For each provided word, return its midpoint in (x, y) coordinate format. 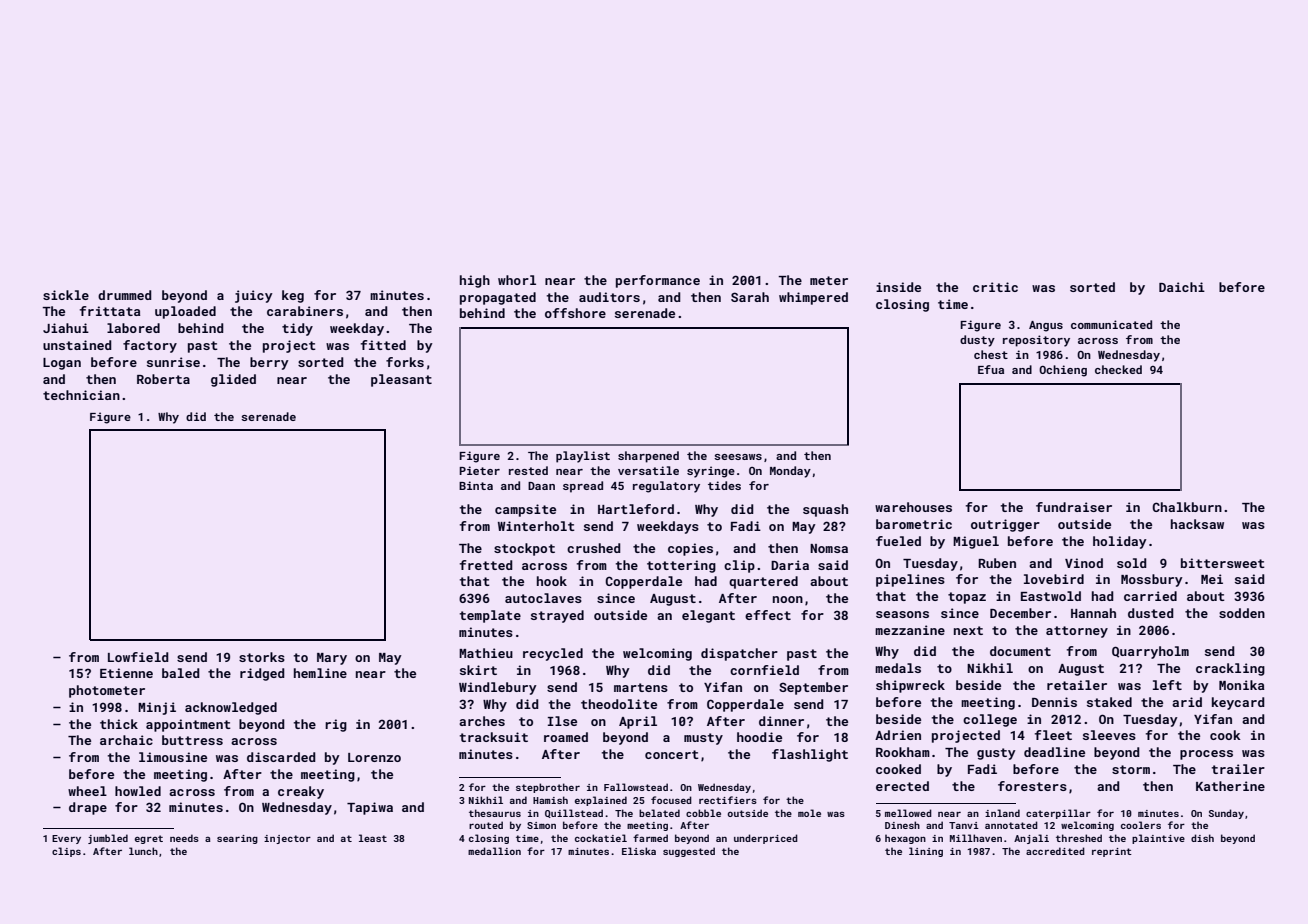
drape (88, 808)
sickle (66, 295)
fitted (383, 345)
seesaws (738, 457)
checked (1118, 369)
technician (81, 395)
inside (898, 287)
